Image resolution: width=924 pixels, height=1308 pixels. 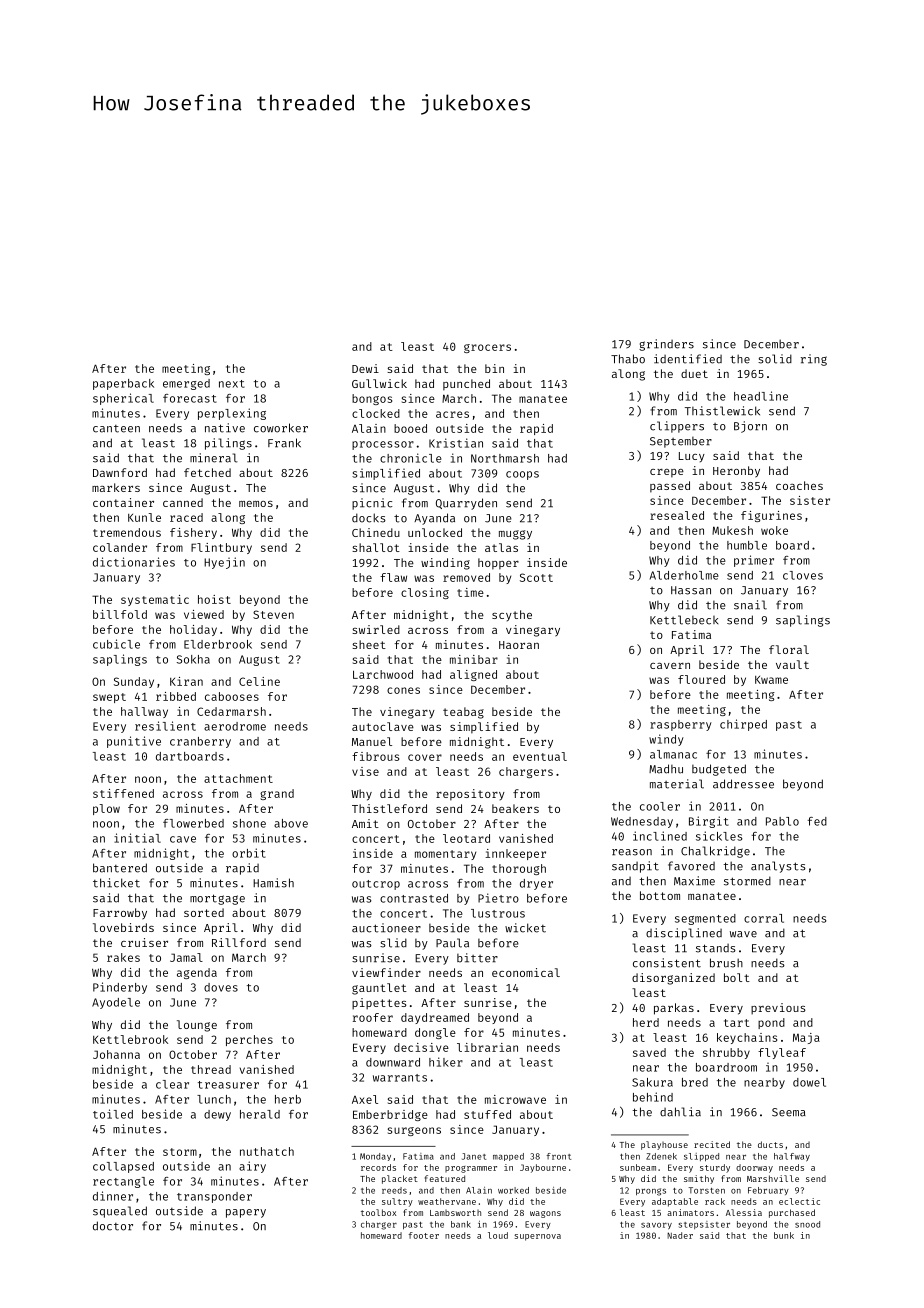 What do you see at coordinates (809, 1082) in the page?
I see `dowel` at bounding box center [809, 1082].
